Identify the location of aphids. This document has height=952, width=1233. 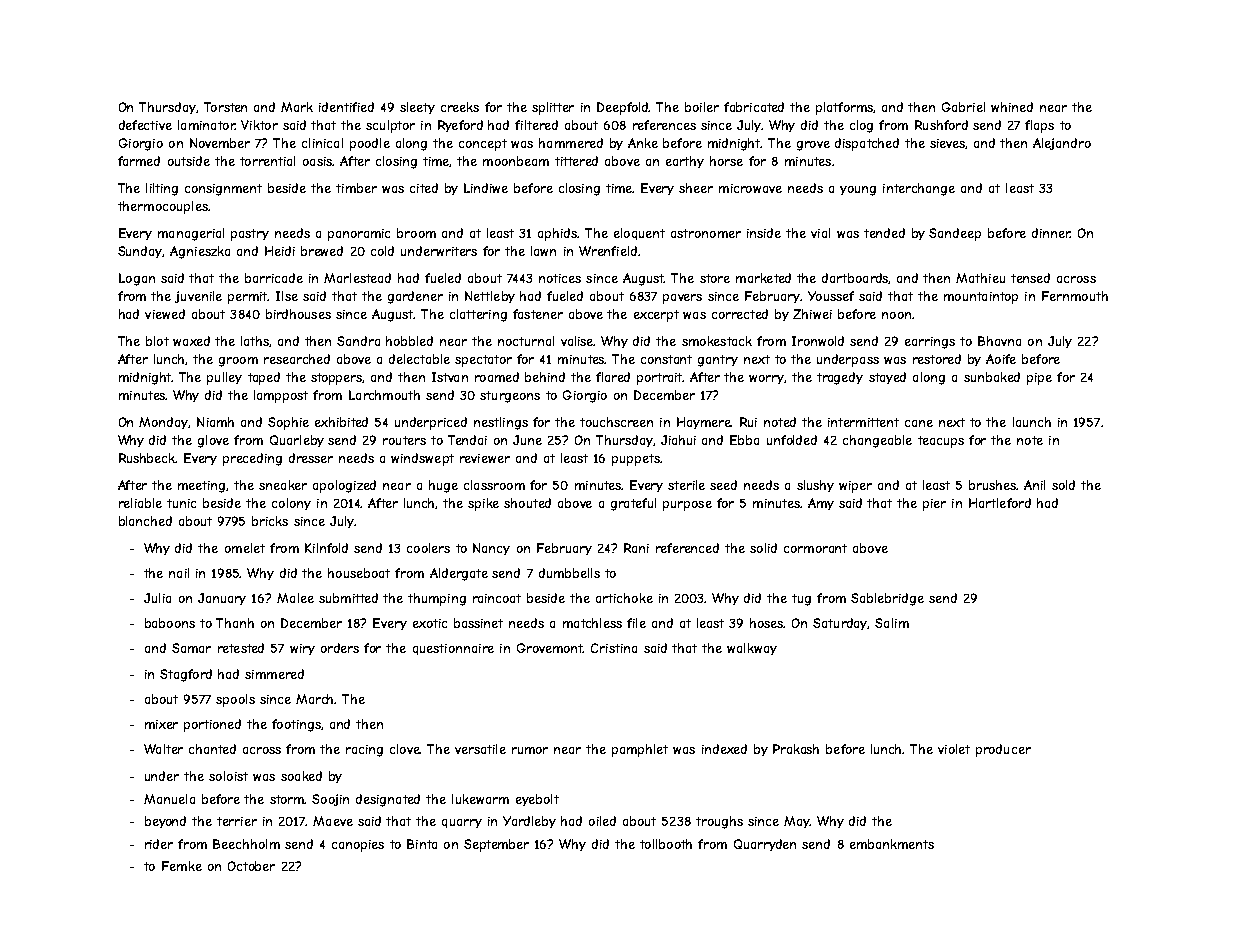
(558, 234).
